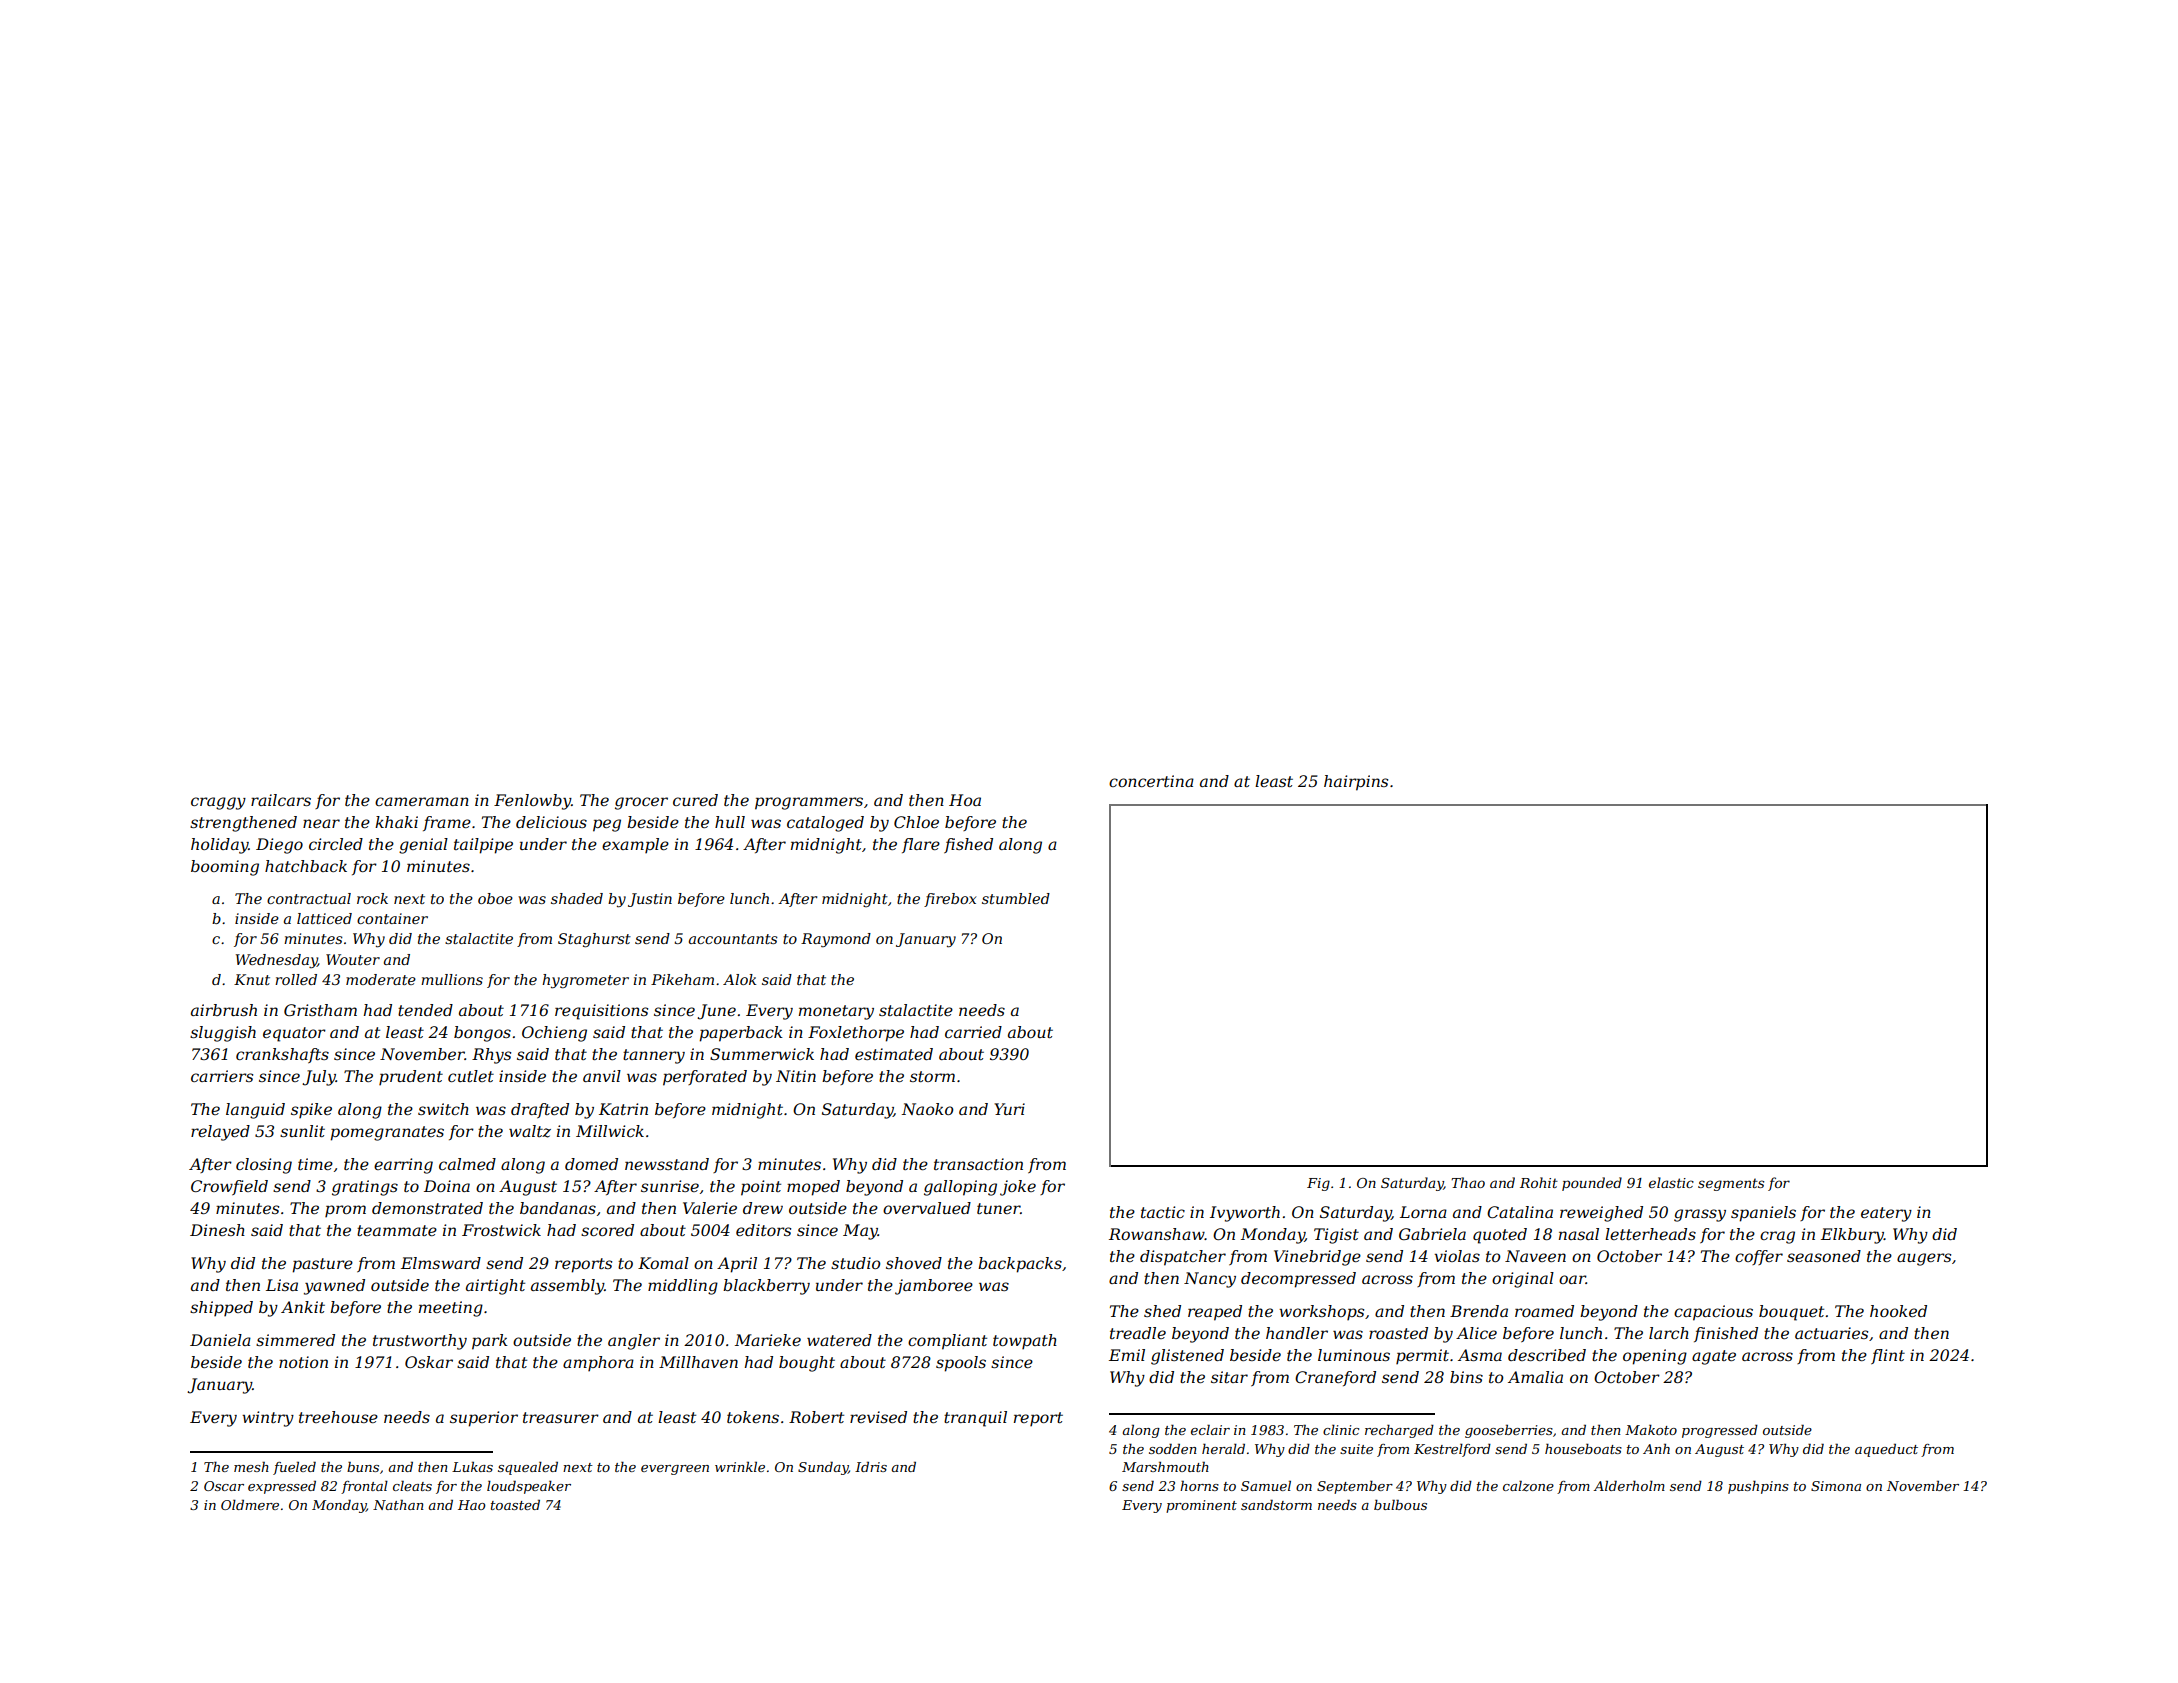  Describe the element at coordinates (1356, 783) in the screenshot. I see `hairpins` at that location.
